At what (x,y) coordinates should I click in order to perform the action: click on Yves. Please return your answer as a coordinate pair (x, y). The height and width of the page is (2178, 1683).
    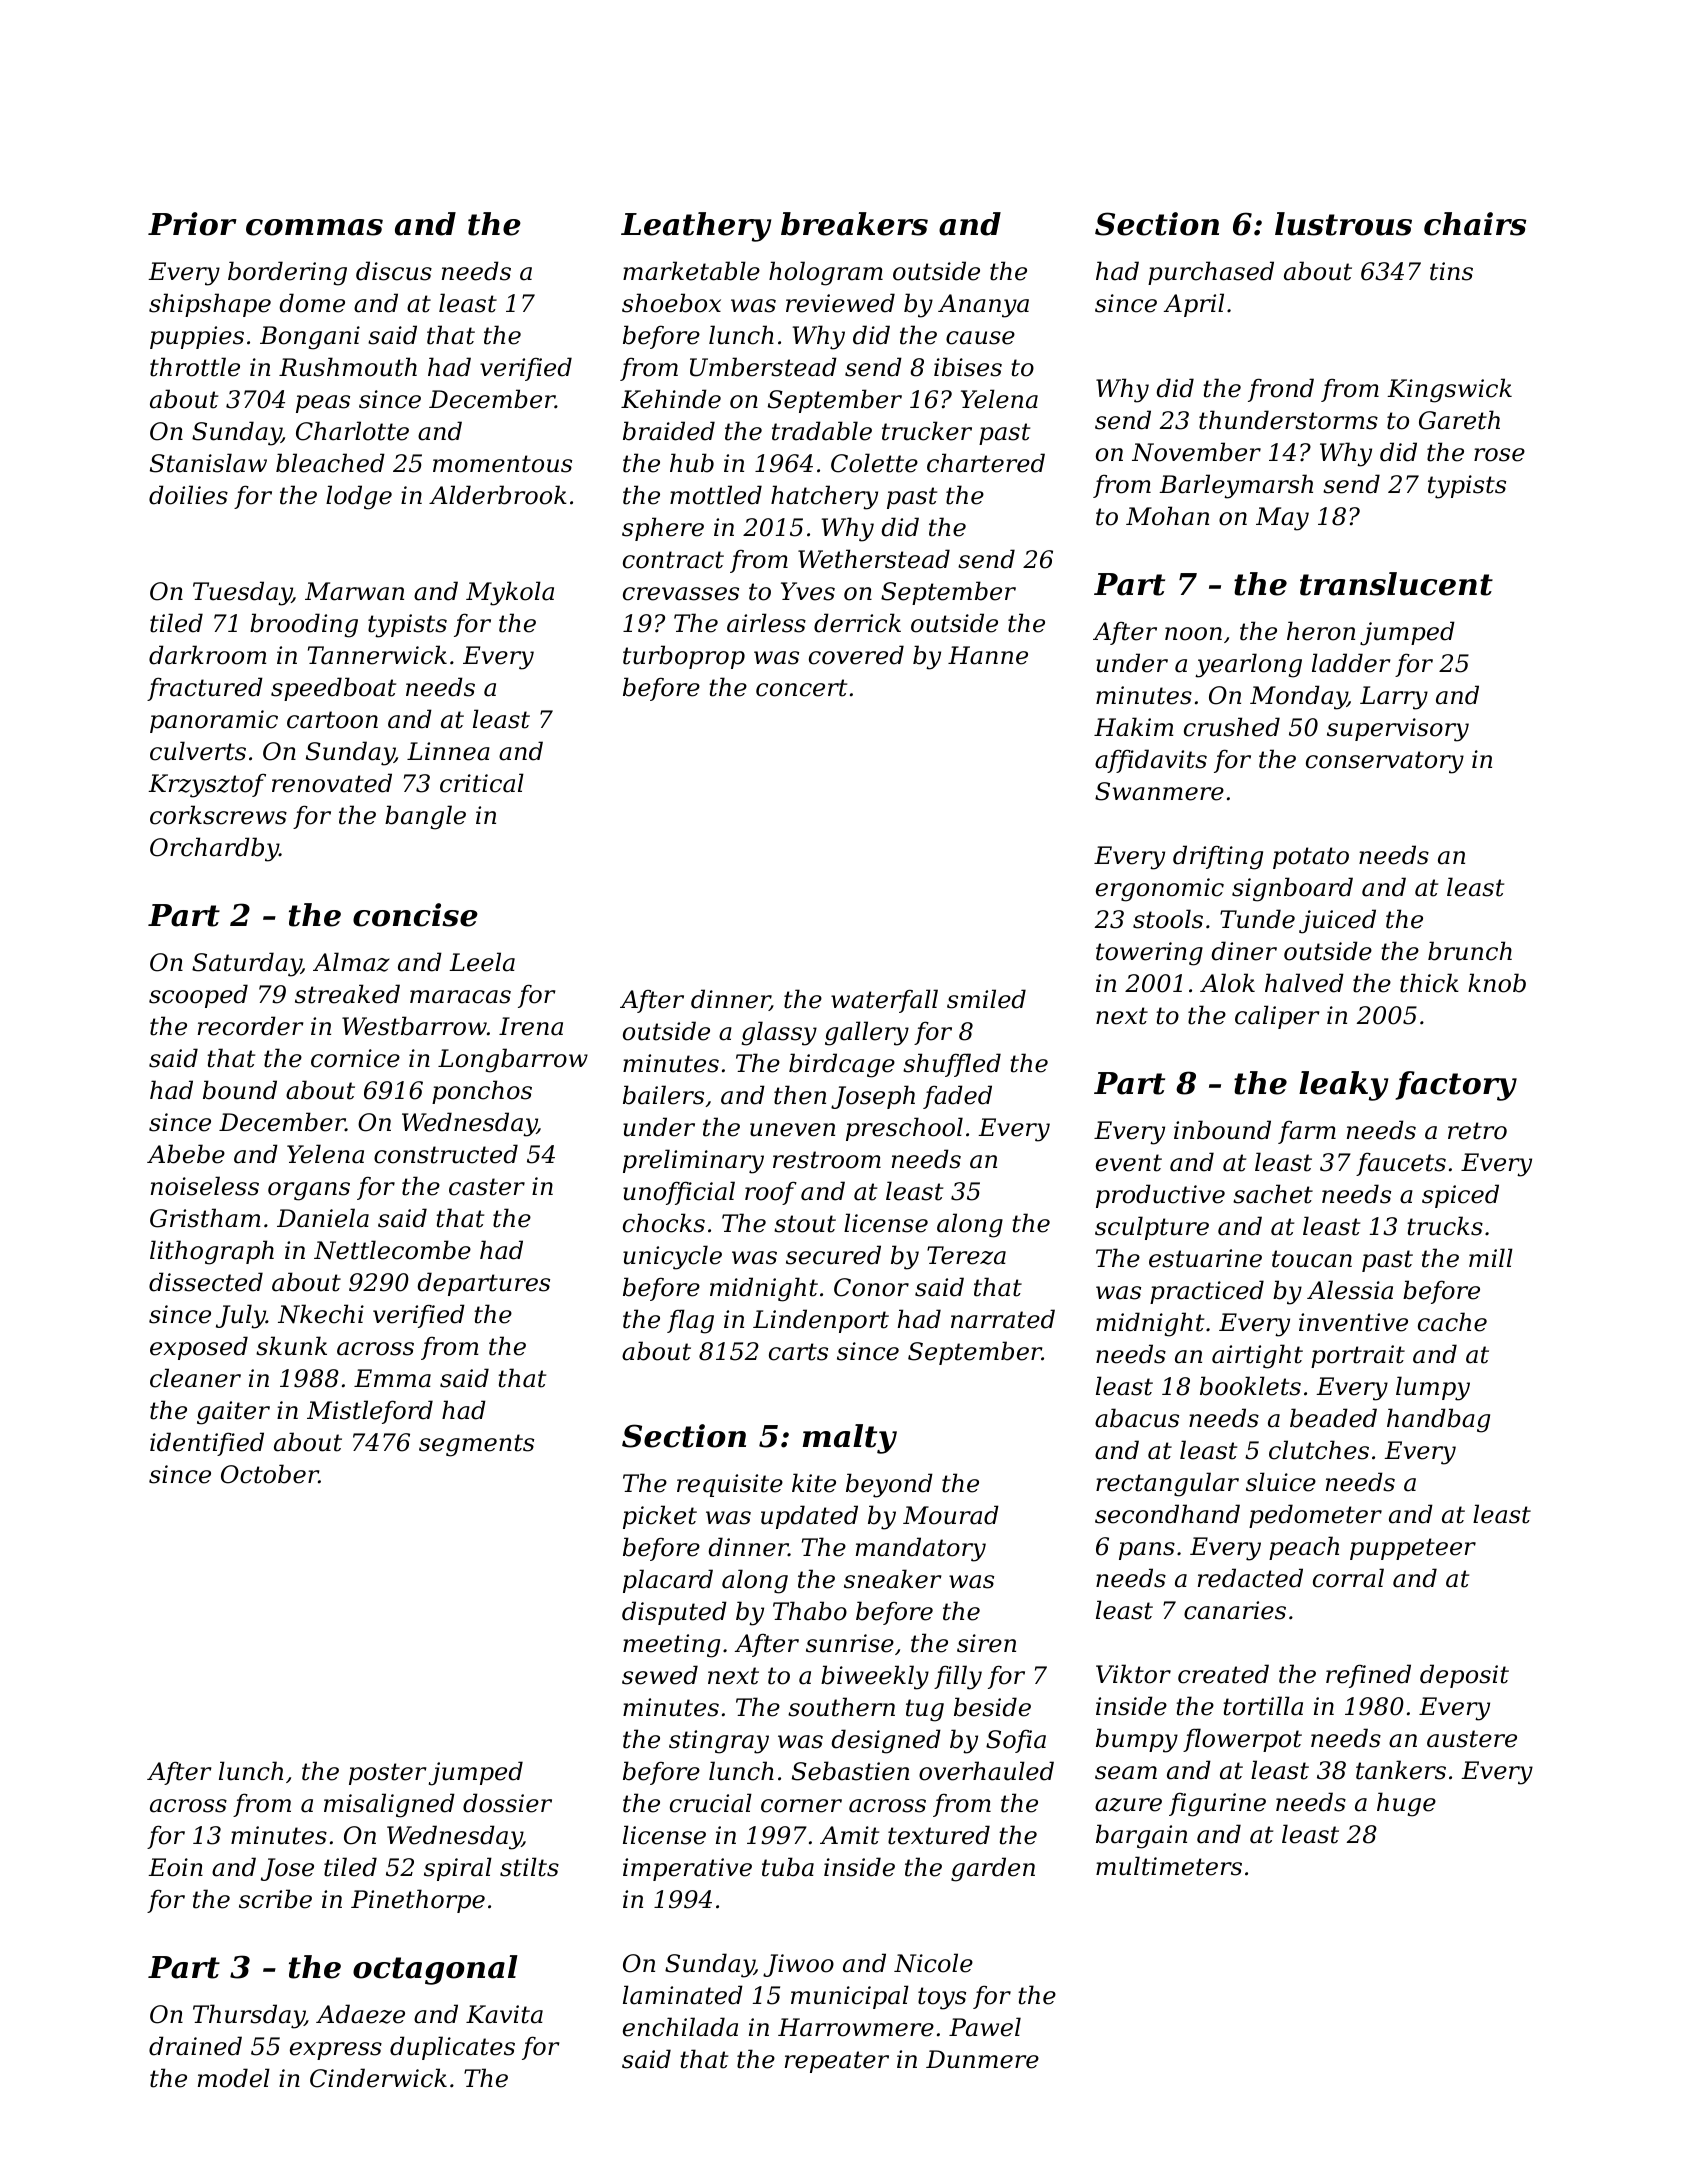
    Looking at the image, I should click on (808, 591).
